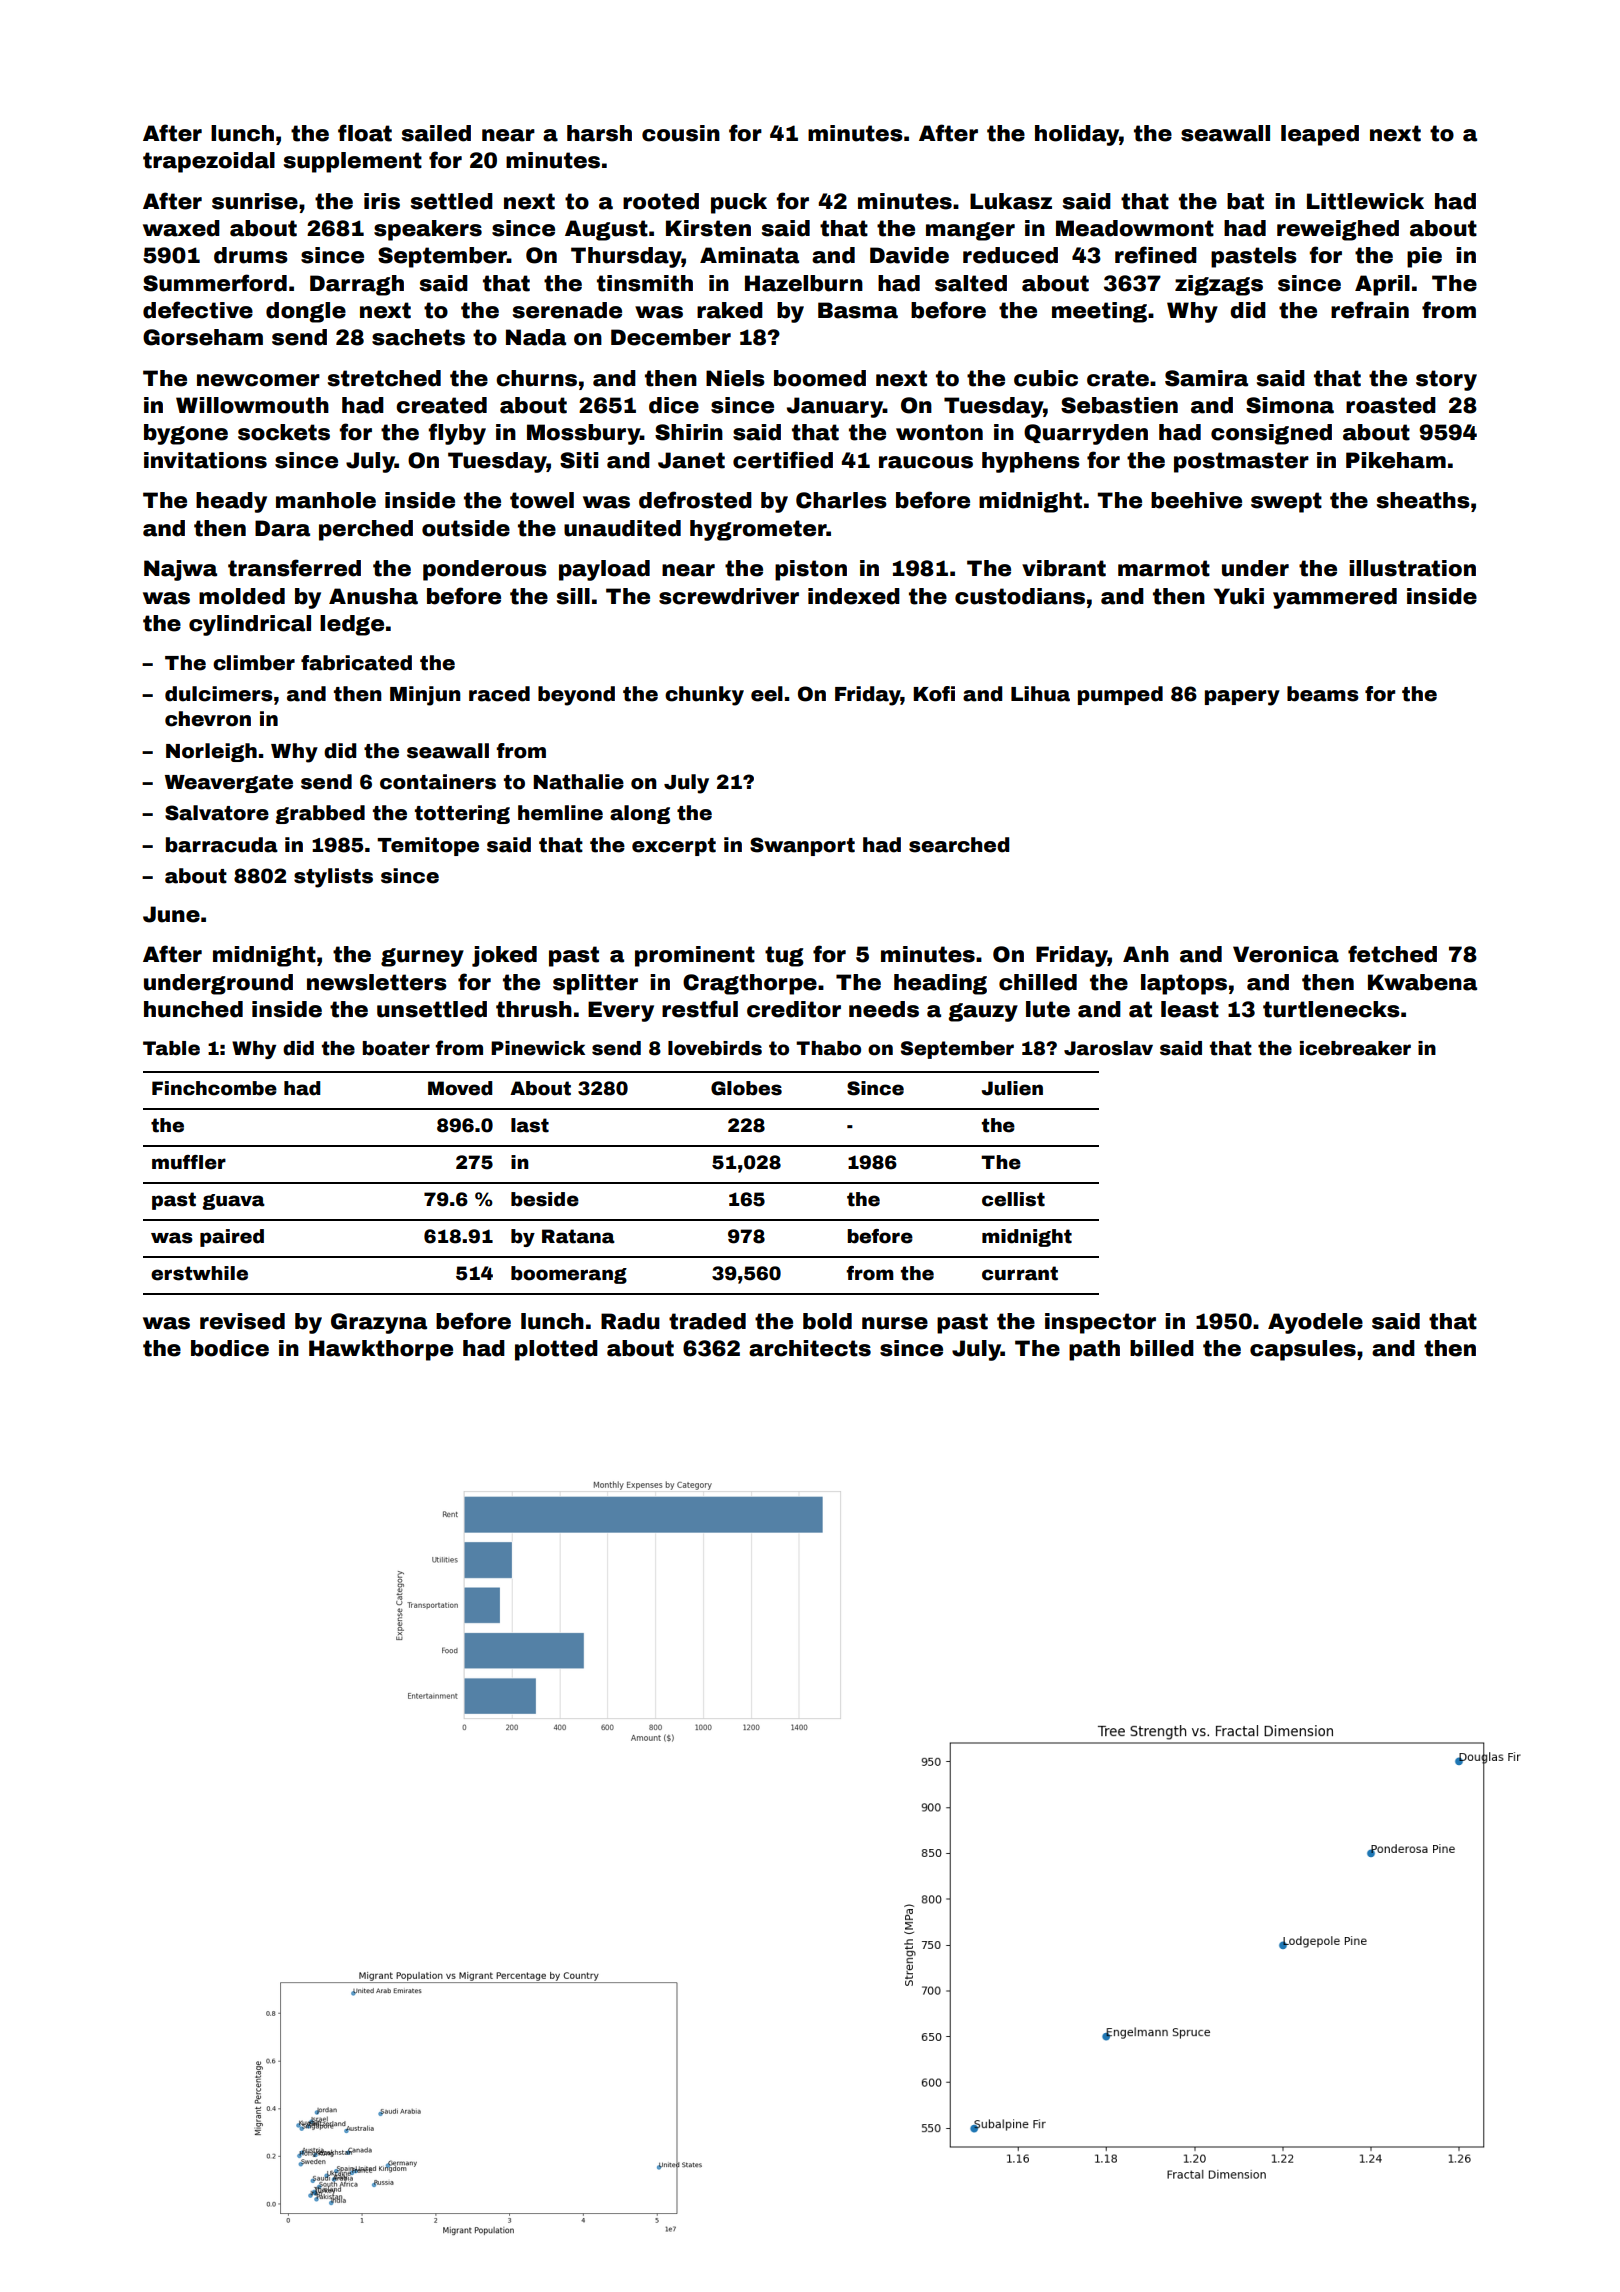  I want to click on Temitope, so click(428, 846).
